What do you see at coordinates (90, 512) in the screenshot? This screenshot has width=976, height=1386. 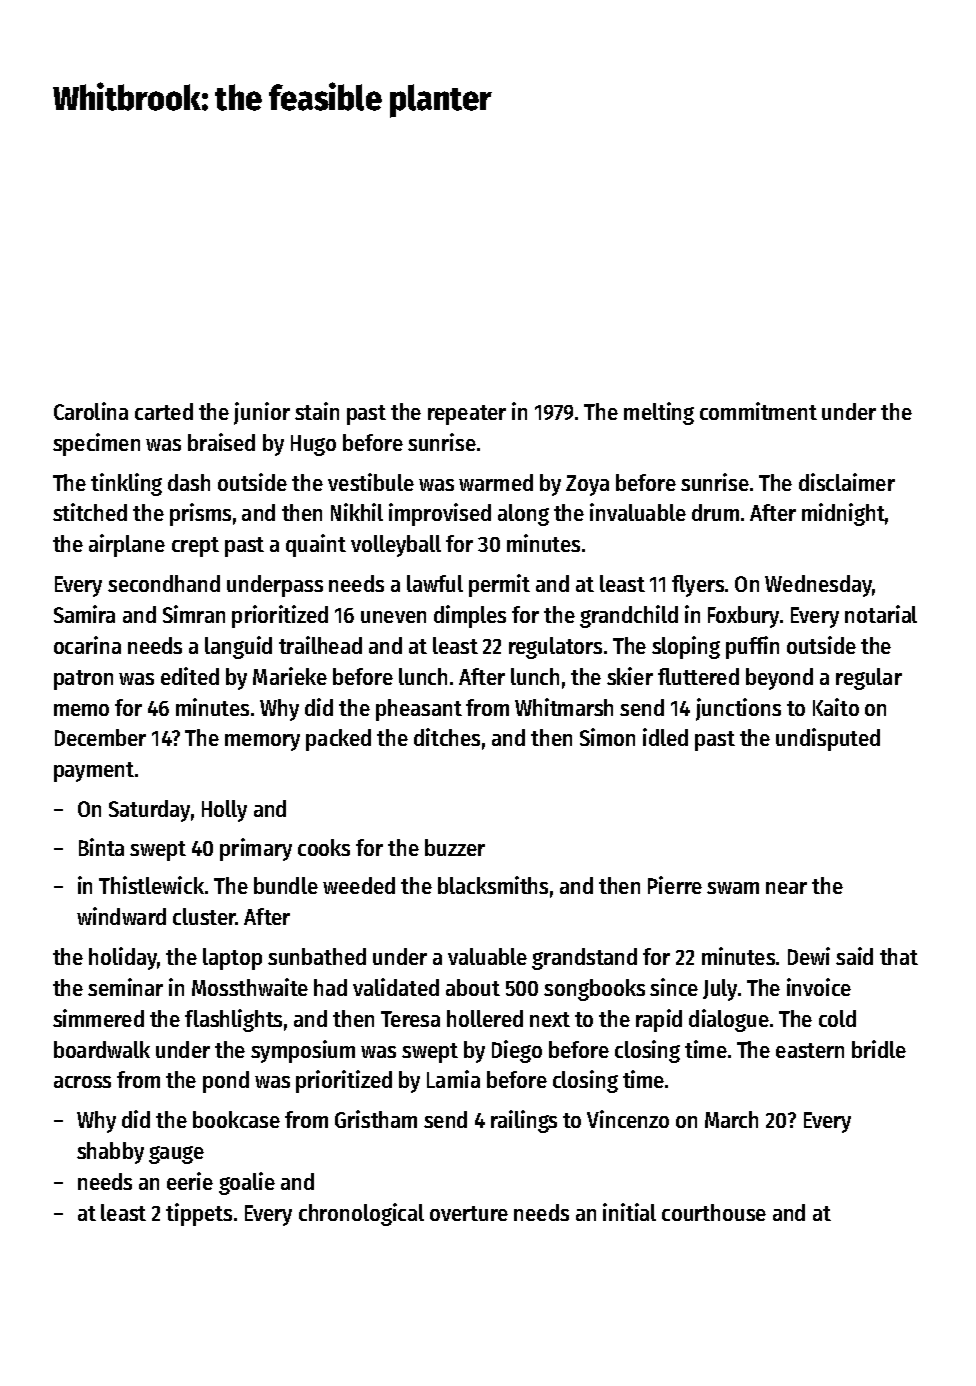 I see `stitched` at bounding box center [90, 512].
